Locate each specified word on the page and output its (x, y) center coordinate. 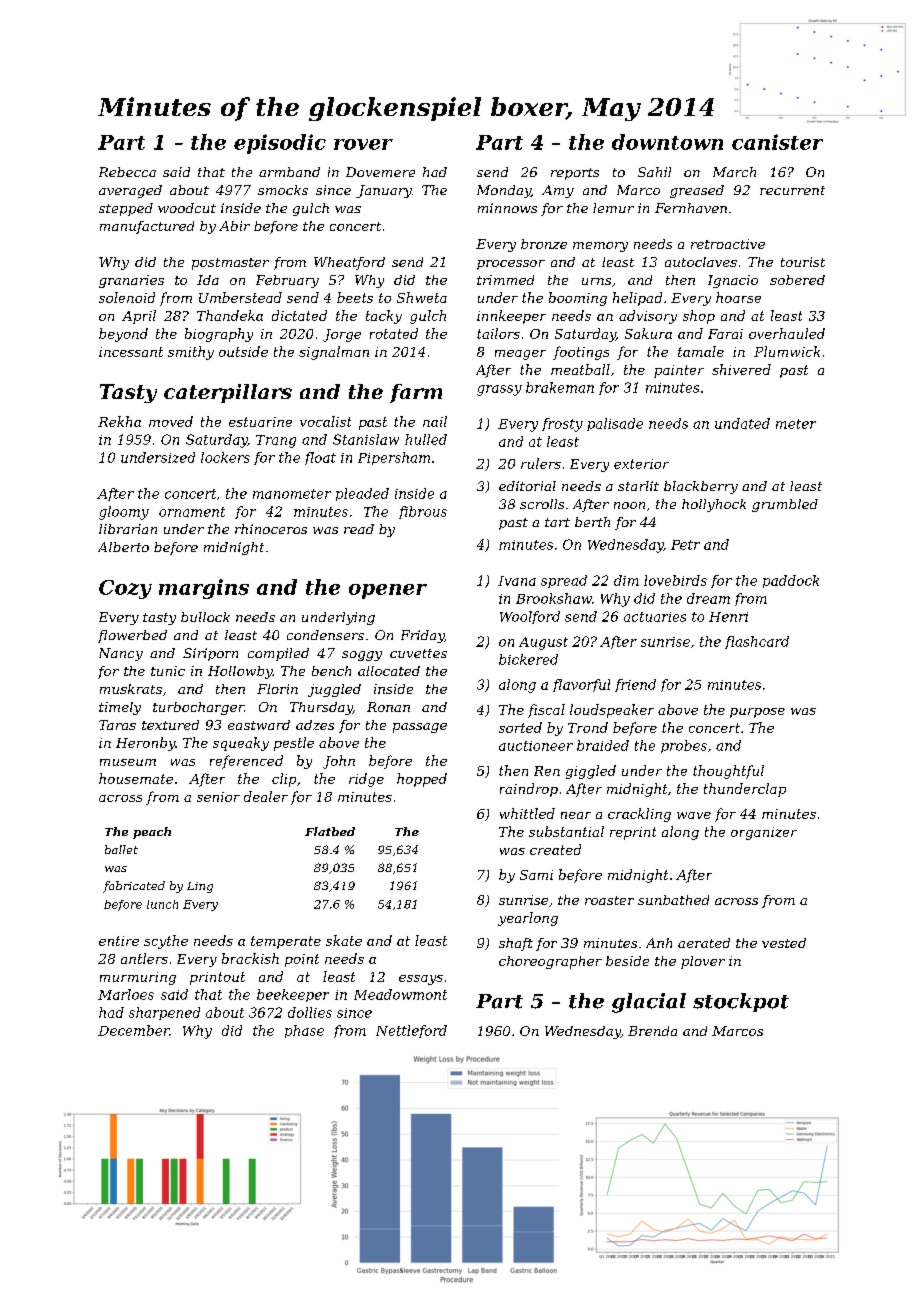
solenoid (127, 297)
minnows (507, 208)
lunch (162, 904)
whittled (527, 813)
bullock (205, 617)
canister (777, 142)
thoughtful (728, 772)
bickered (528, 659)
